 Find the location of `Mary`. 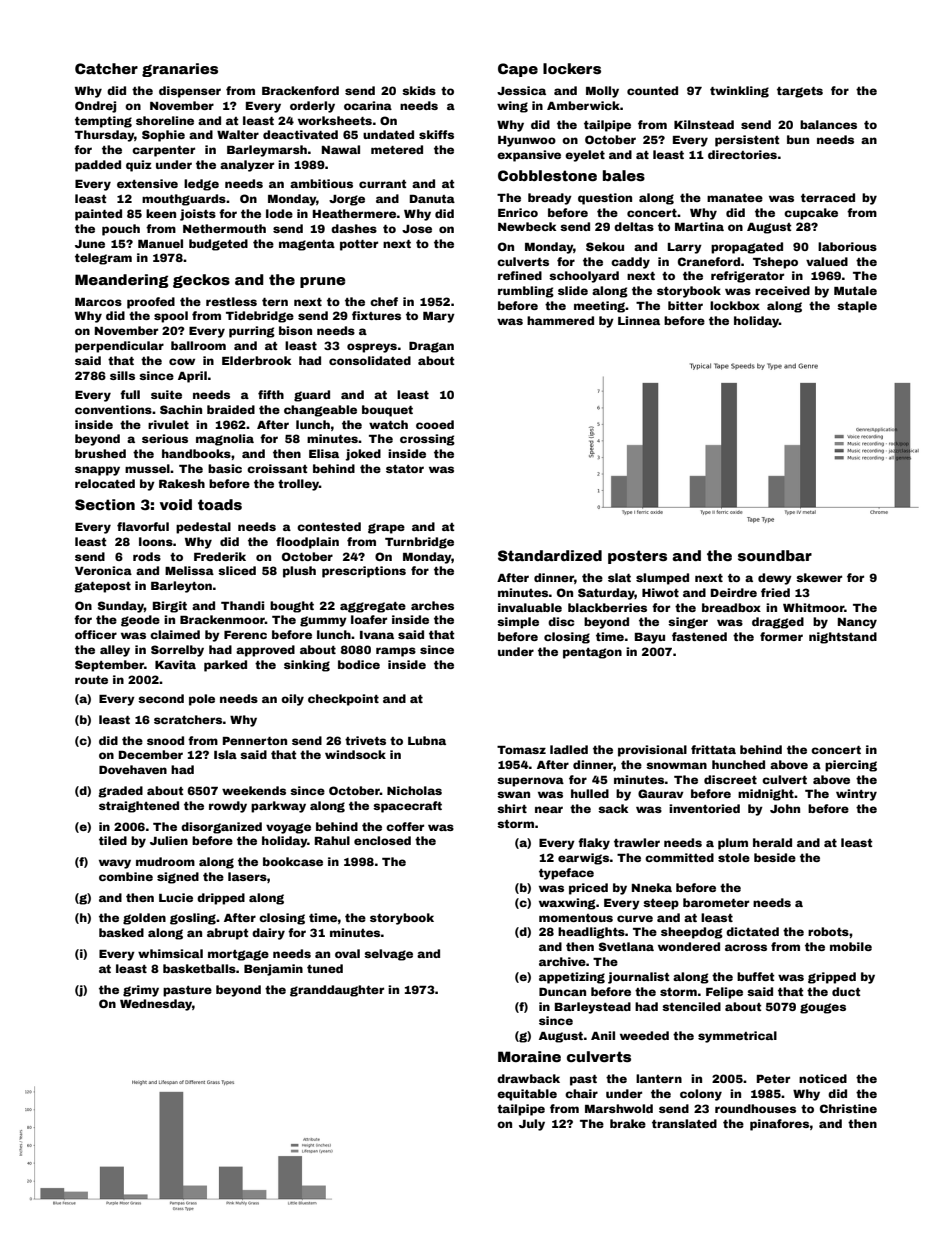

Mary is located at coordinates (439, 317).
